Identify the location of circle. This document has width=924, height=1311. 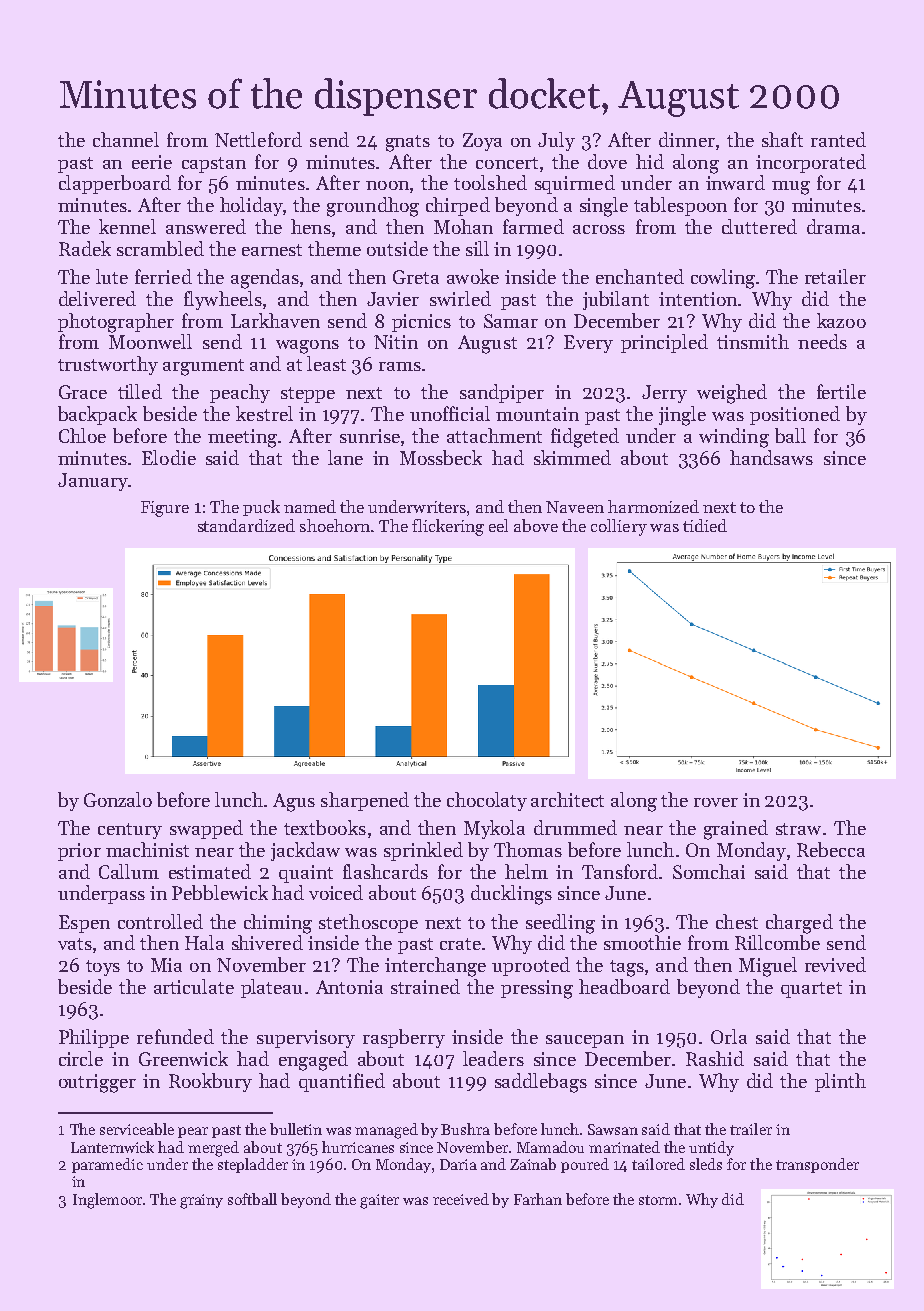
(81, 1058).
